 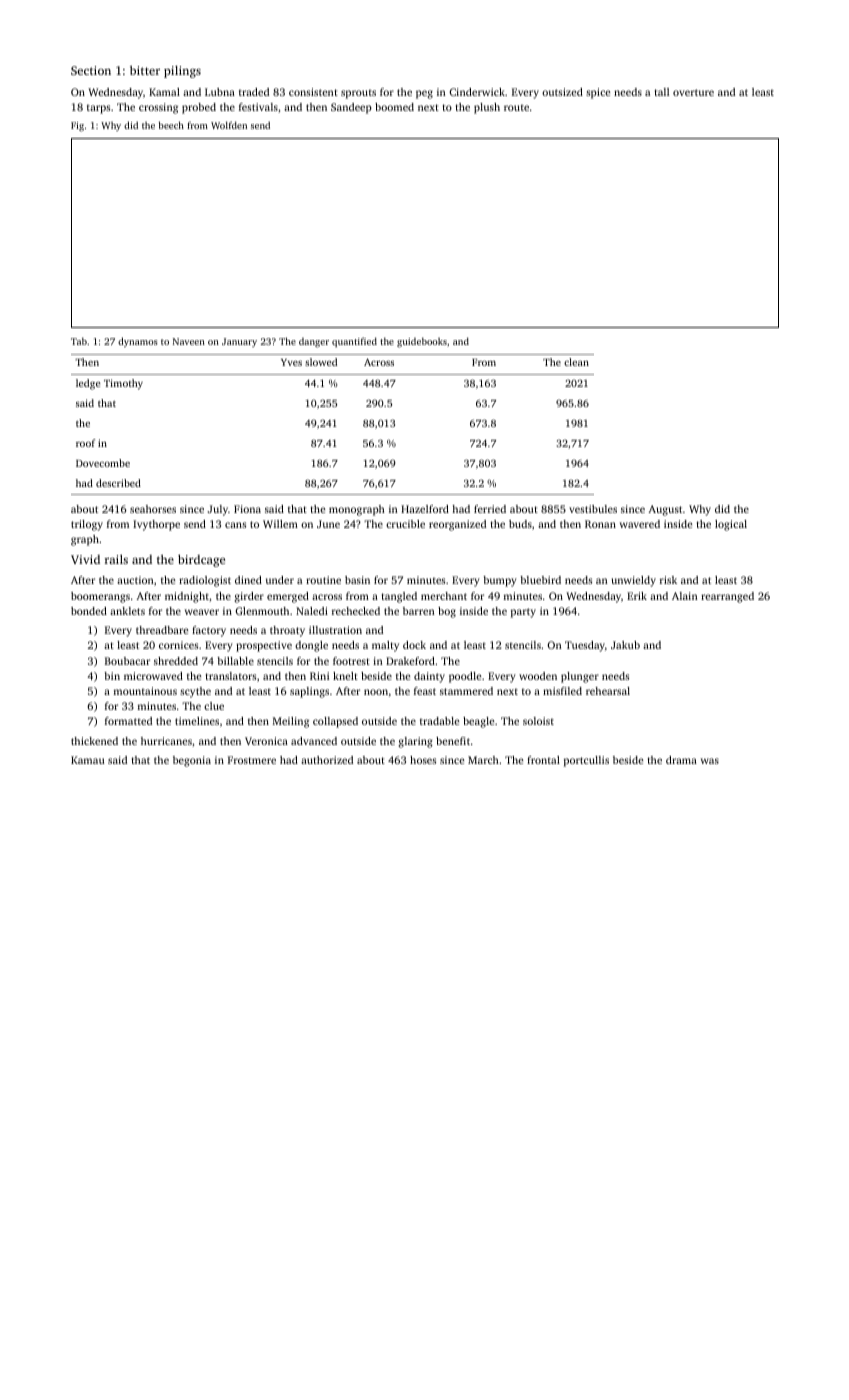 What do you see at coordinates (731, 525) in the image?
I see `logical` at bounding box center [731, 525].
